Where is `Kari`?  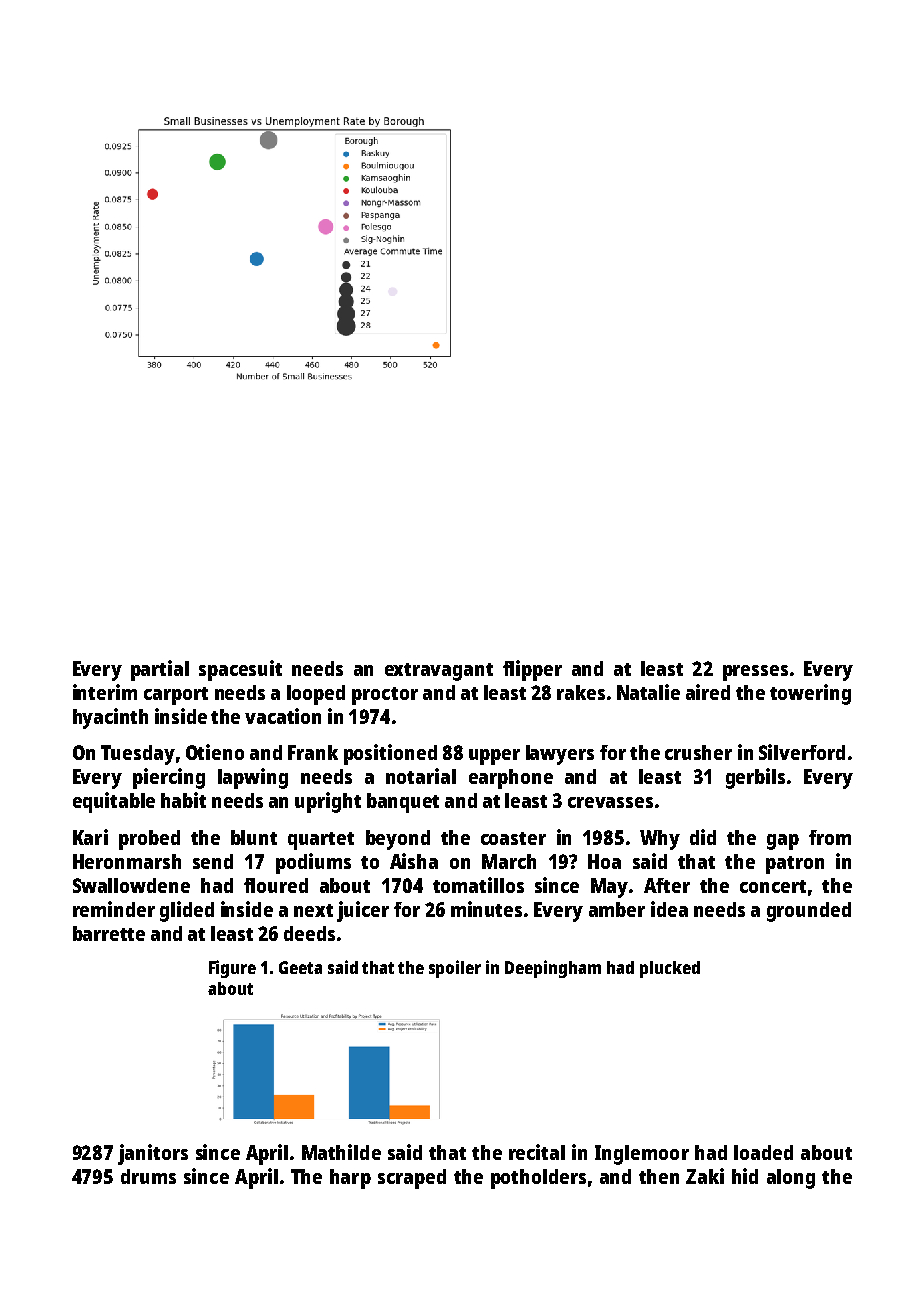
Kari is located at coordinates (90, 837).
